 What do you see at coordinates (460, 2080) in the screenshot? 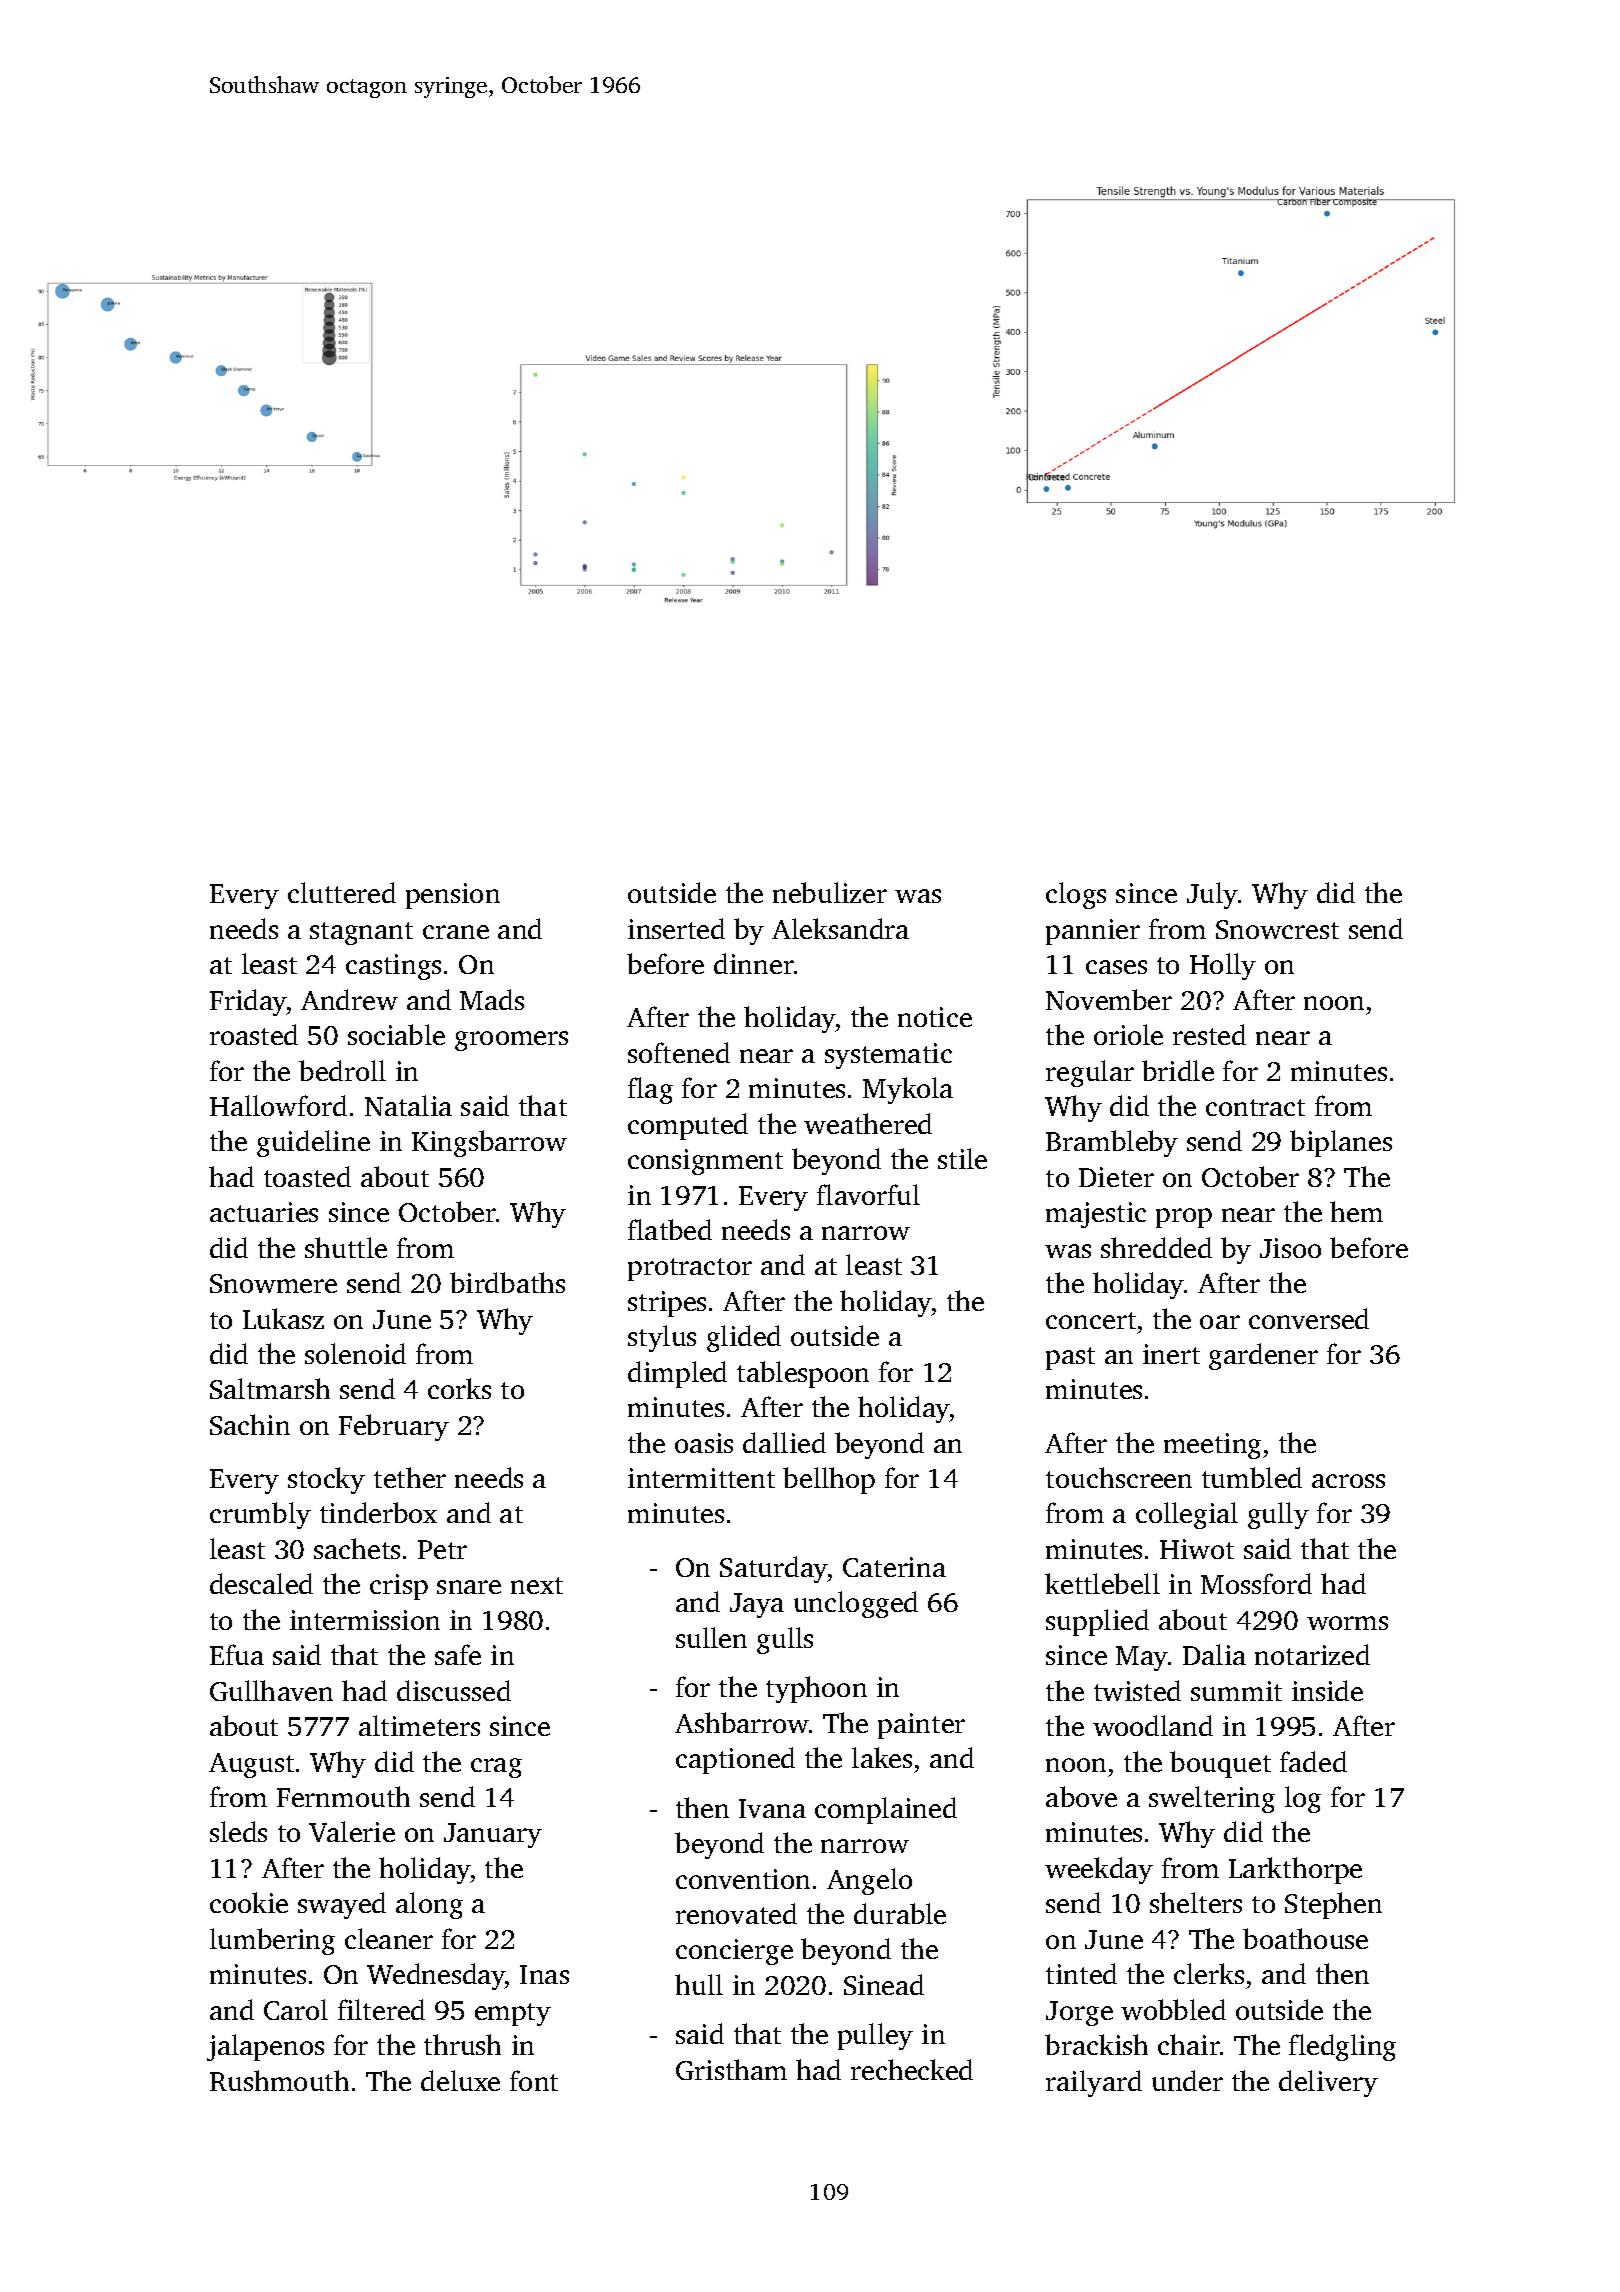
I see `deluxe` at bounding box center [460, 2080].
